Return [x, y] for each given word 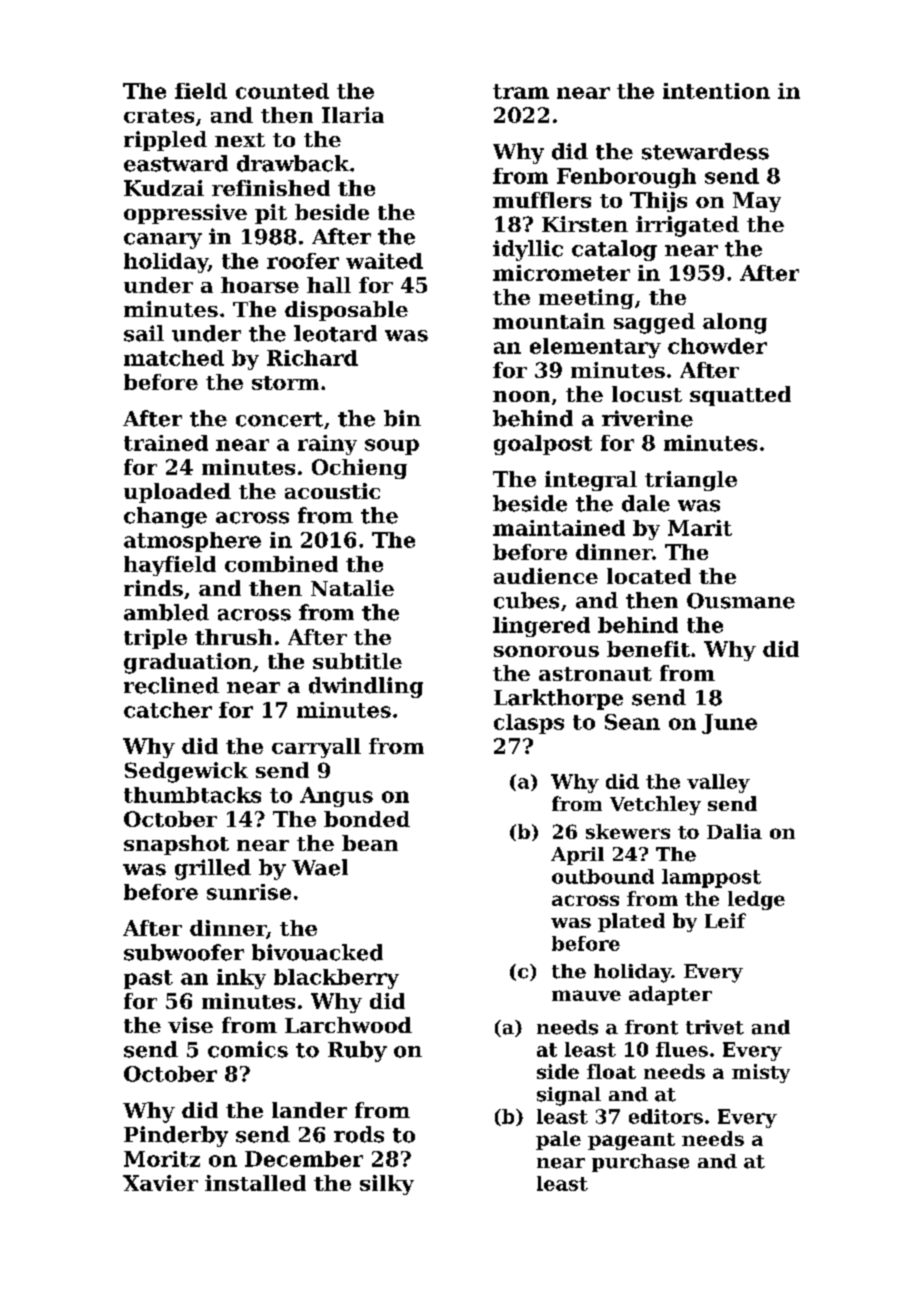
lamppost [711, 878]
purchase [640, 1163]
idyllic [528, 250]
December [304, 1159]
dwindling [366, 687]
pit [271, 214]
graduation [188, 663]
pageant [631, 1141]
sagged [654, 323]
